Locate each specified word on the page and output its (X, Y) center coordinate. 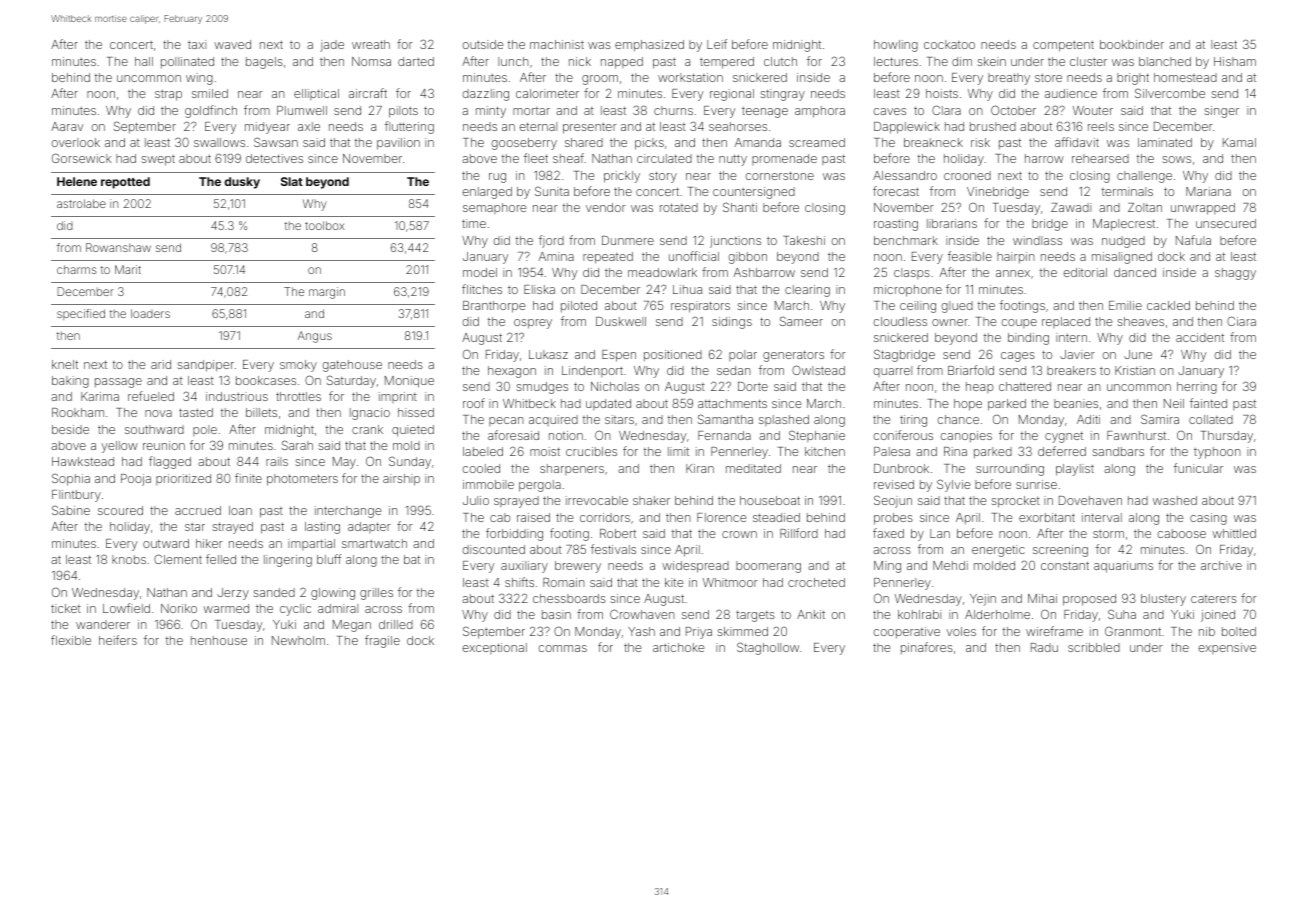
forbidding (514, 534)
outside (483, 44)
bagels (264, 63)
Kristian (1135, 370)
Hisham (1235, 61)
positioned (673, 356)
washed (1175, 500)
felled (221, 559)
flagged (170, 462)
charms (77, 269)
